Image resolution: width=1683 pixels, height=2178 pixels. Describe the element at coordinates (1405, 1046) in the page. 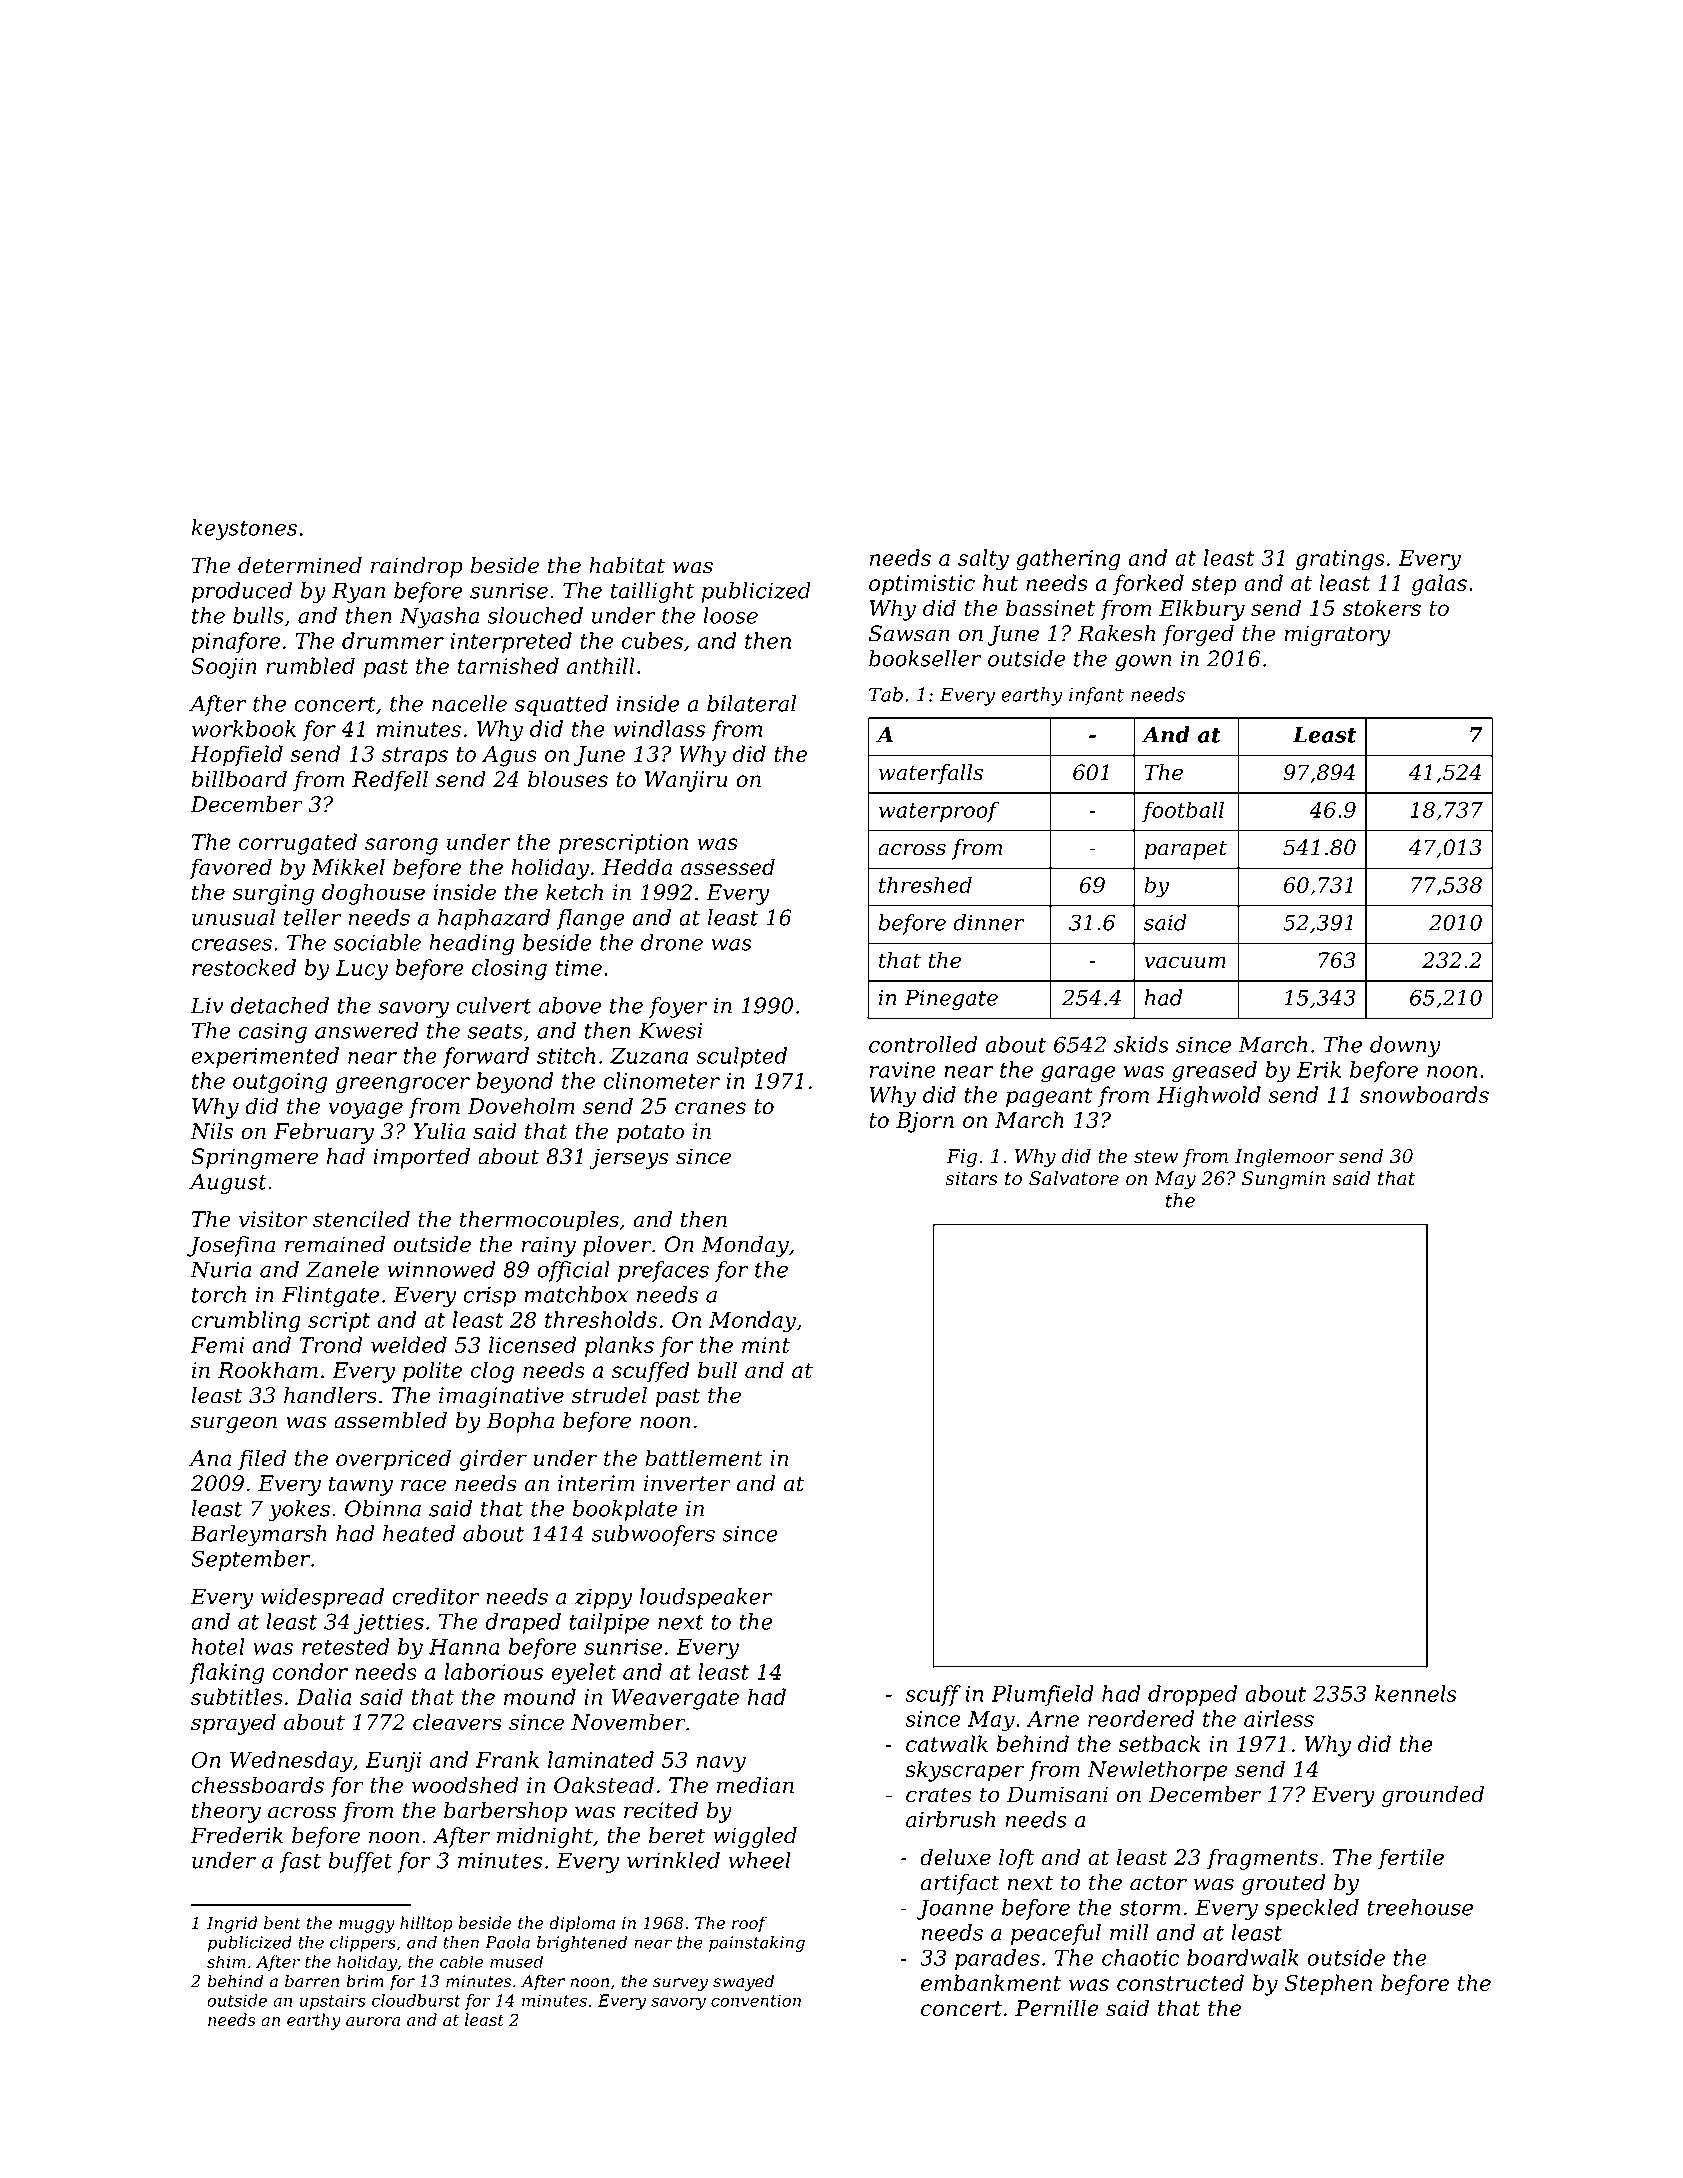

I see `downy` at that location.
